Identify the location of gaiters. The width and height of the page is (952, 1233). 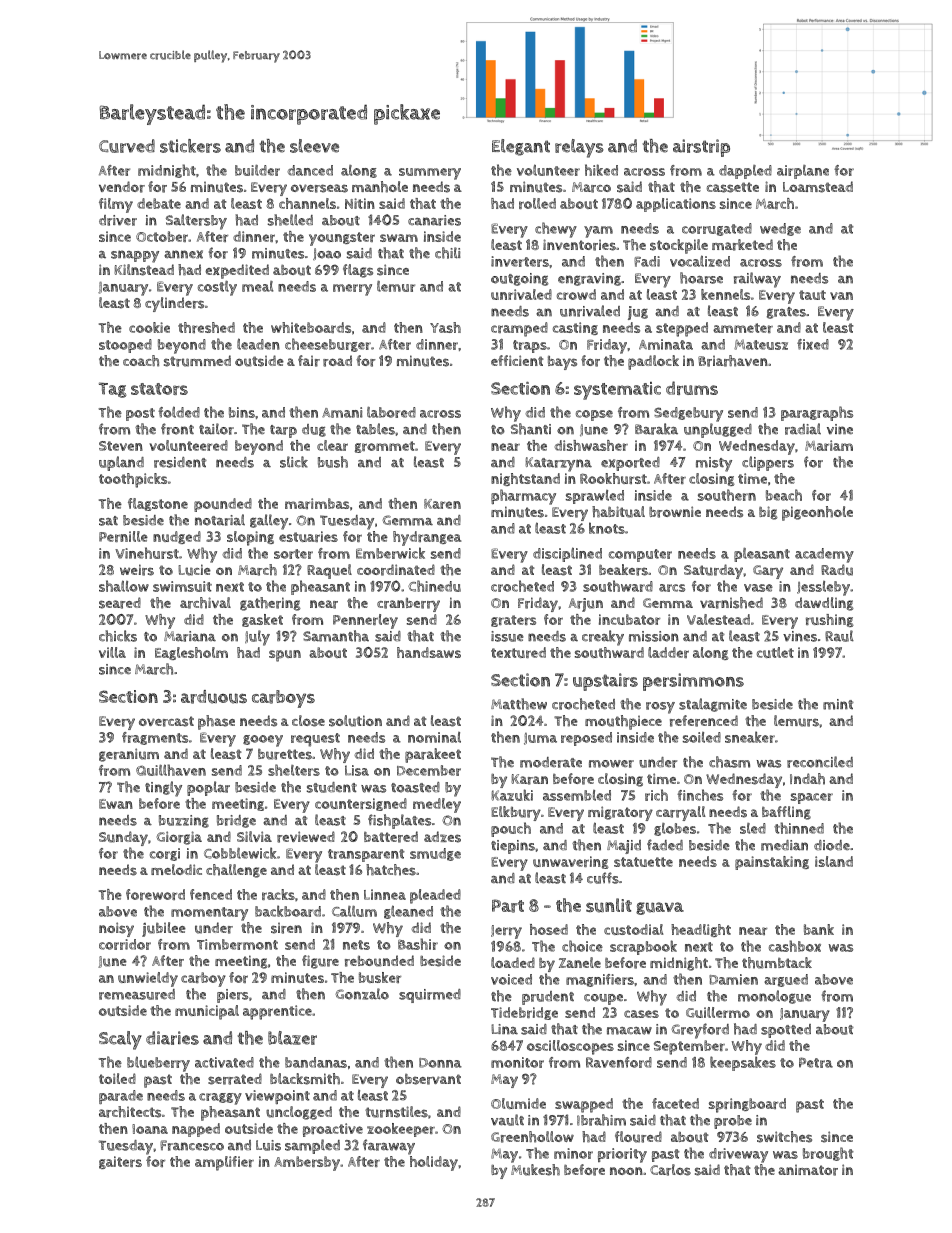
(120, 1162).
